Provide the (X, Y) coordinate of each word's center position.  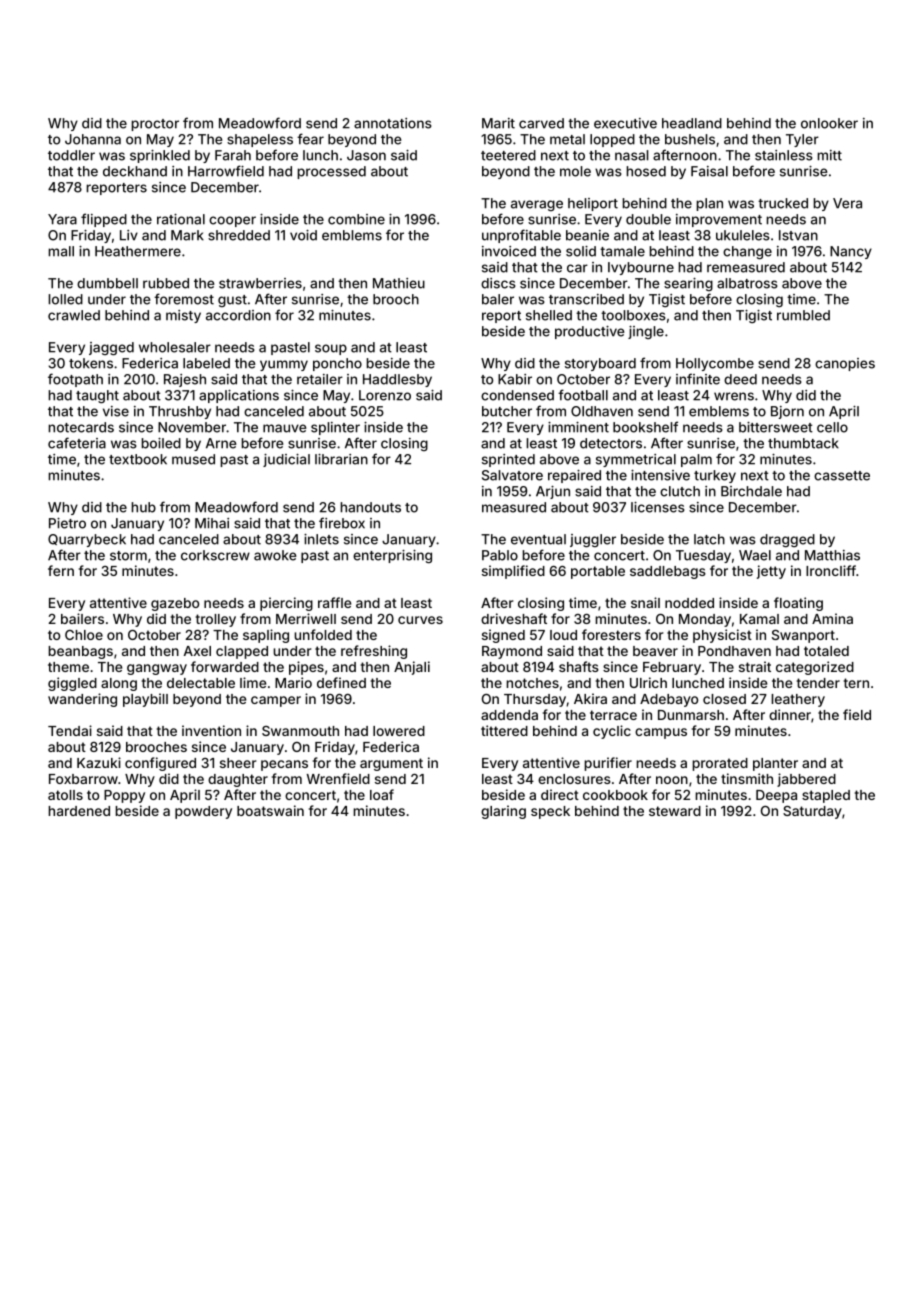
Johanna (93, 139)
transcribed (586, 299)
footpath (75, 380)
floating (798, 604)
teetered (508, 155)
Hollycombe (715, 364)
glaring (503, 812)
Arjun (553, 492)
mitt (829, 155)
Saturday (812, 812)
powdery (203, 812)
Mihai (212, 523)
